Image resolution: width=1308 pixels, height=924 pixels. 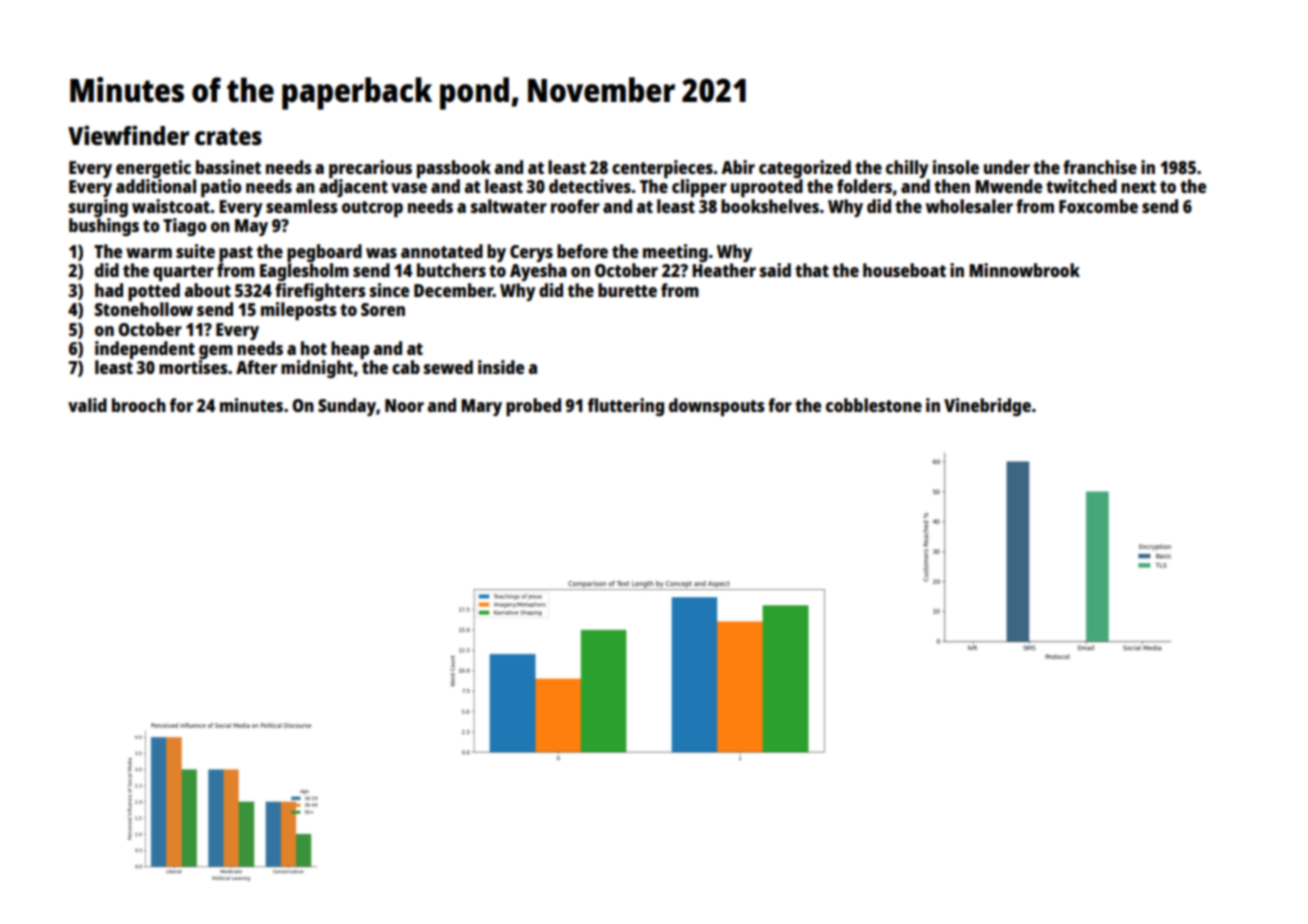 What do you see at coordinates (812, 270) in the screenshot?
I see `that` at bounding box center [812, 270].
